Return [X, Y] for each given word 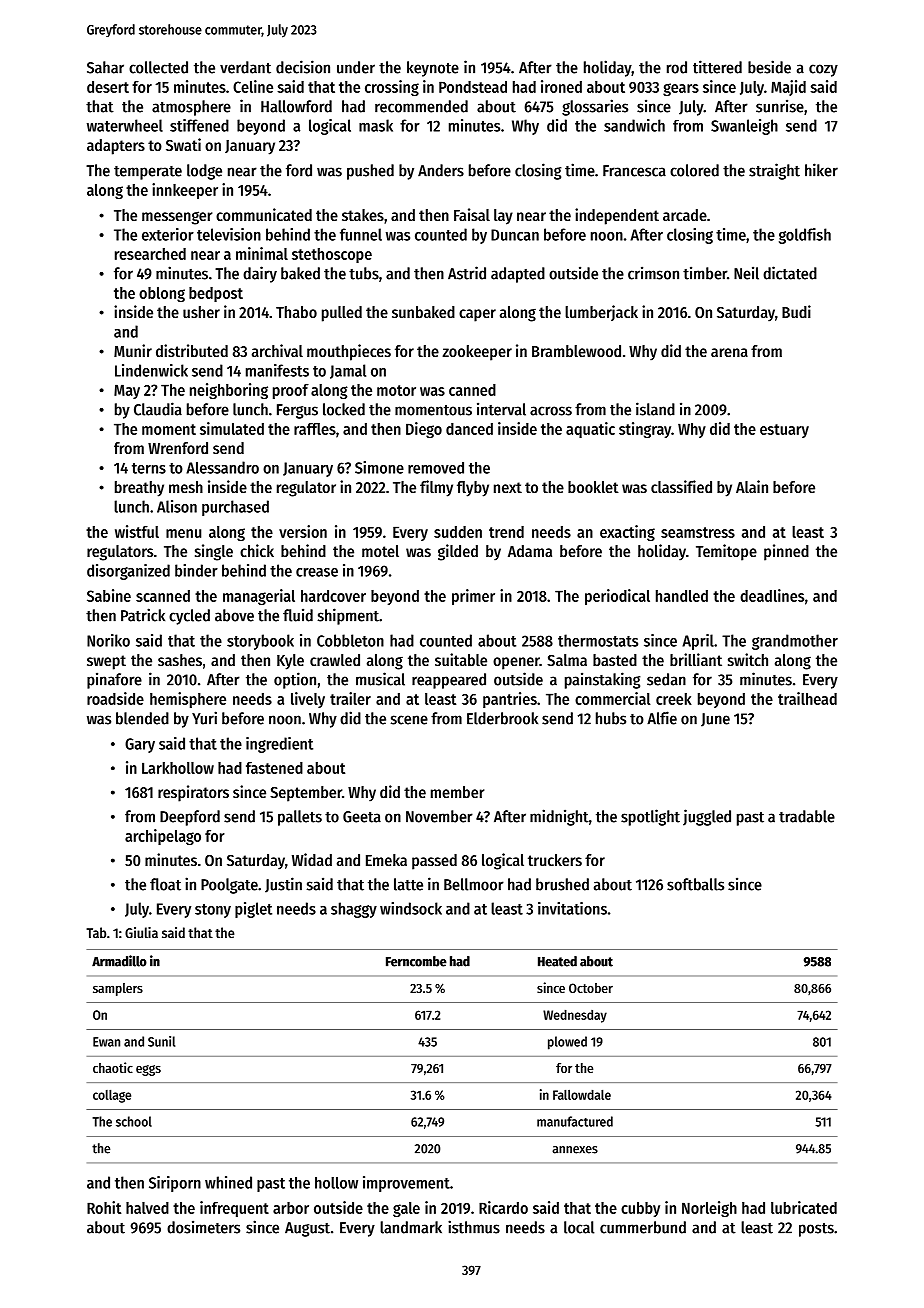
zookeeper [477, 353]
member [458, 792]
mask [376, 125]
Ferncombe [416, 961]
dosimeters [203, 1227]
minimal [262, 253]
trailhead [807, 698]
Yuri [204, 718]
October [591, 988]
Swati [183, 144]
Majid [788, 88]
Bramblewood [576, 351]
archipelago [163, 837]
